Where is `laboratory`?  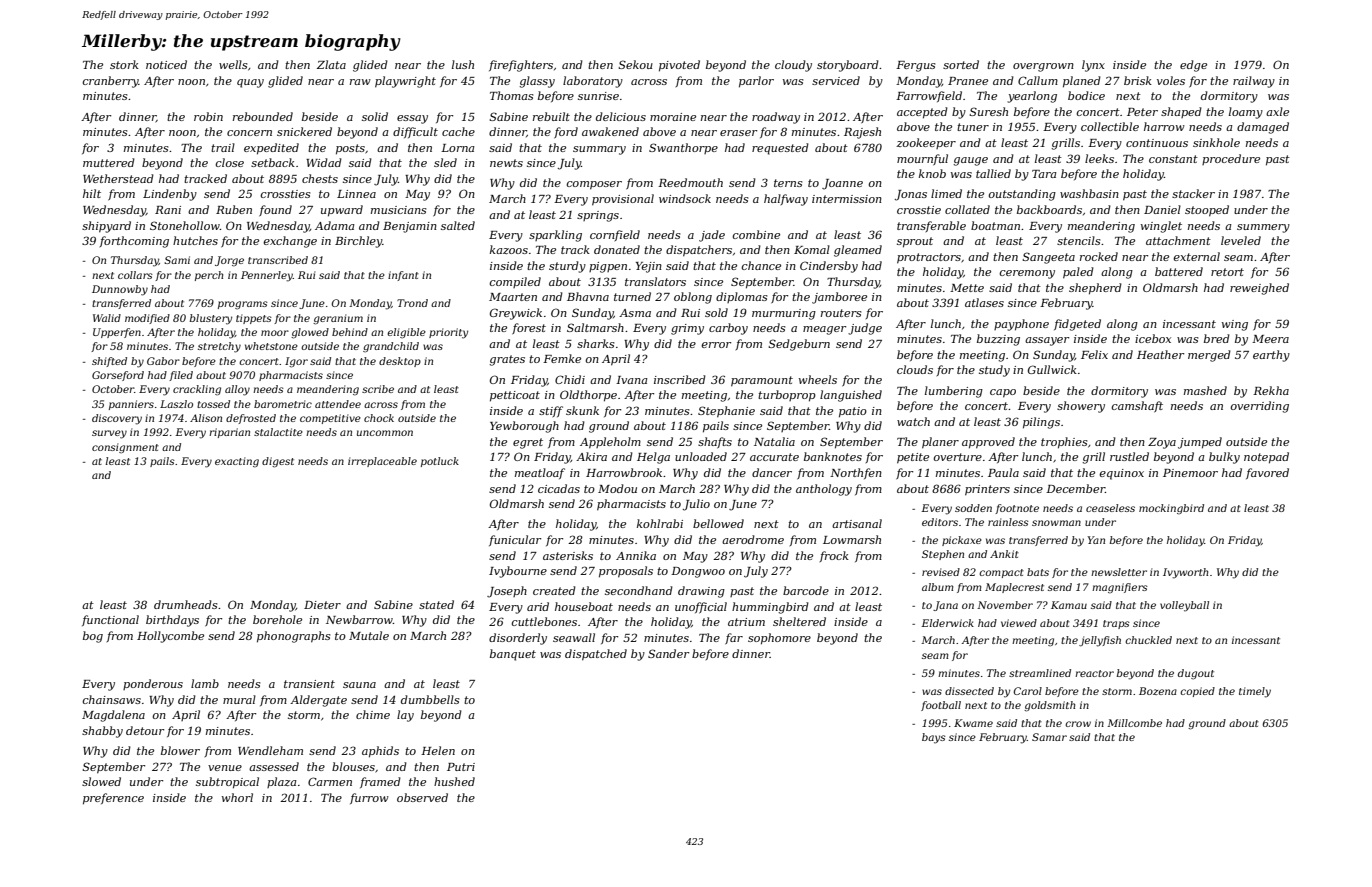
laboratory is located at coordinates (593, 82).
